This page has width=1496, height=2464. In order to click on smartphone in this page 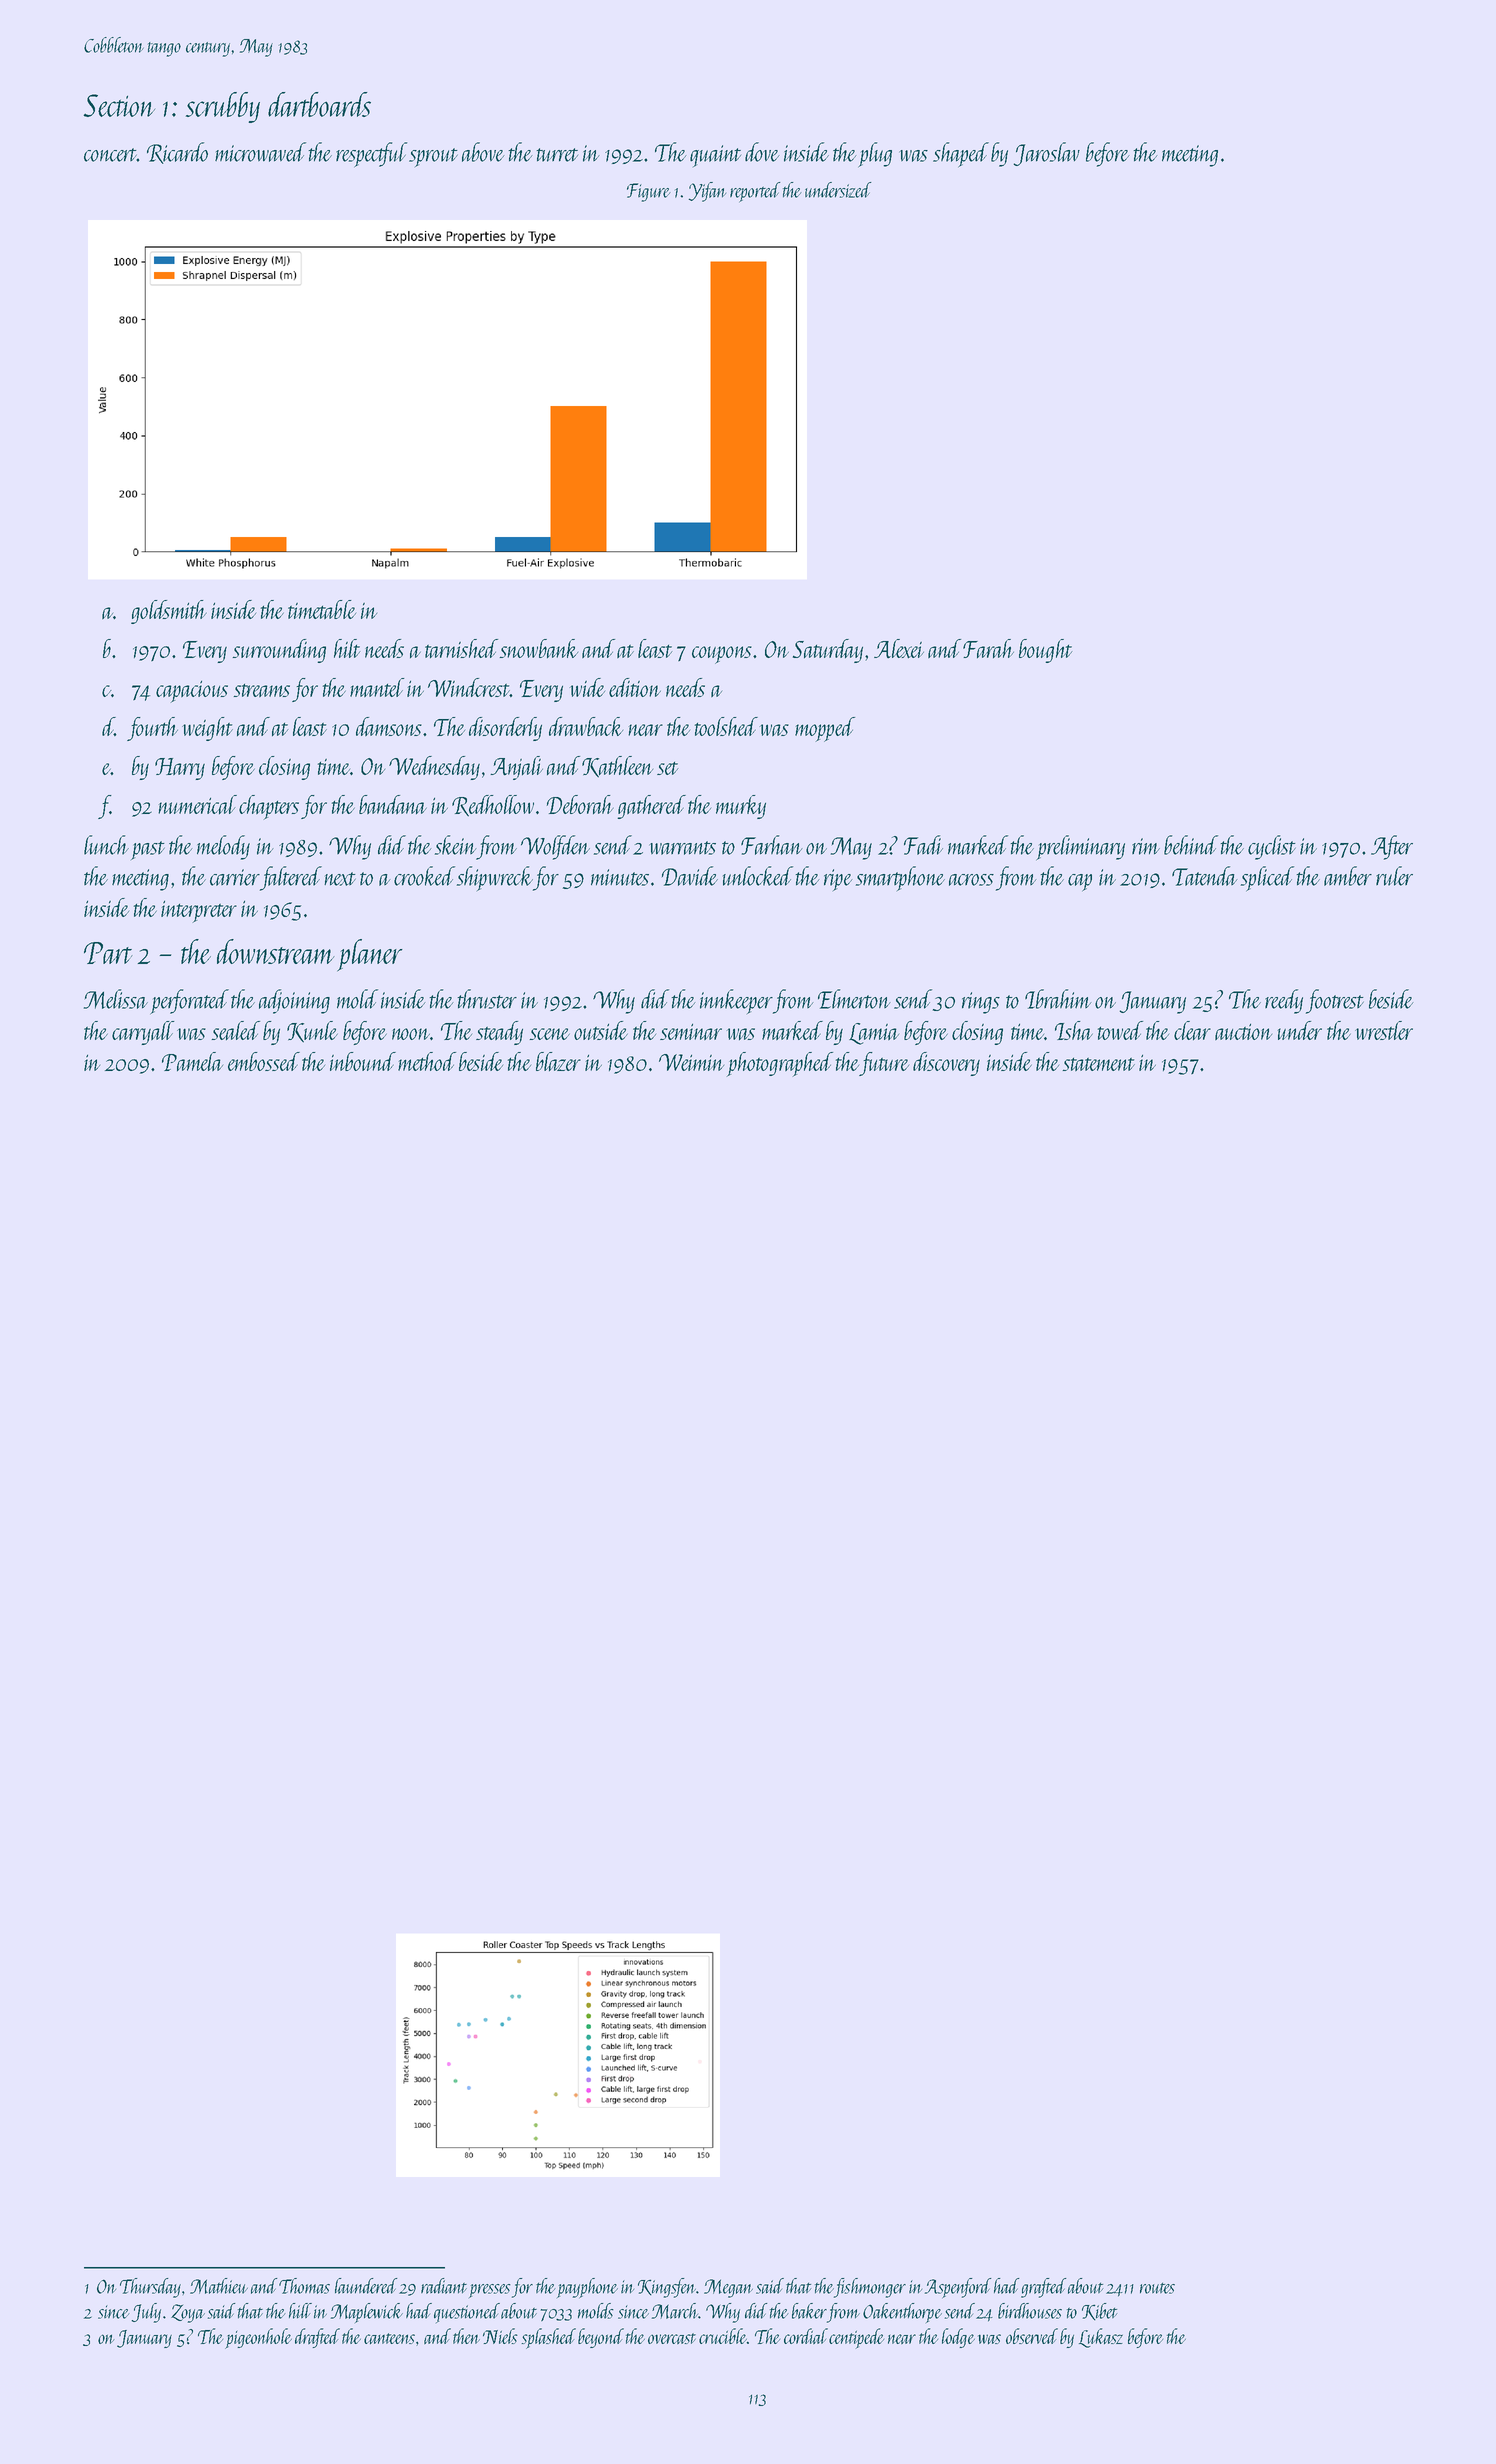, I will do `click(900, 878)`.
